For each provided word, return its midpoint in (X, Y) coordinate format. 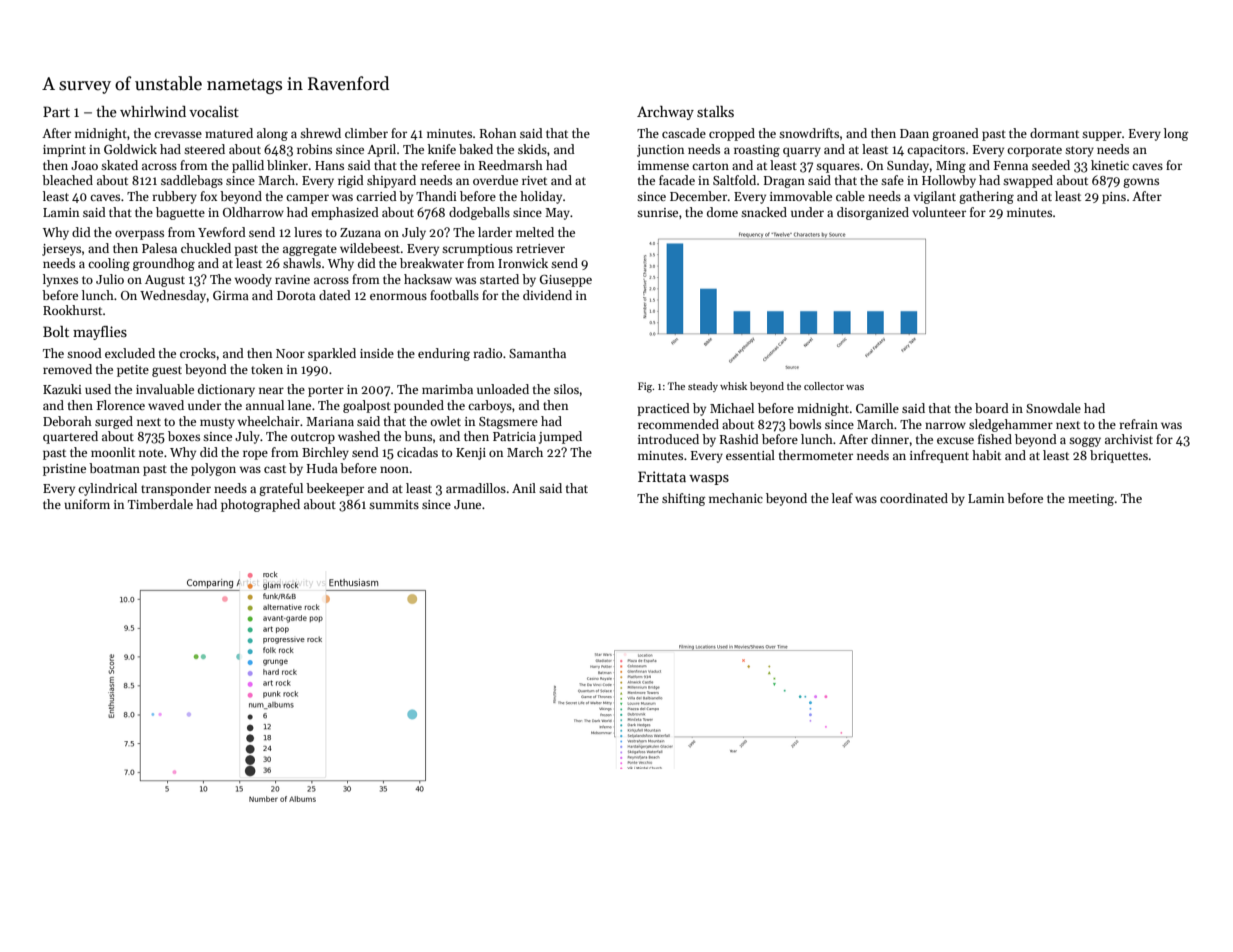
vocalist (214, 111)
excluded (130, 353)
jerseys (61, 250)
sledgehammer (1011, 425)
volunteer (939, 212)
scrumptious (477, 250)
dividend (547, 295)
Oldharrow (253, 212)
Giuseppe (566, 281)
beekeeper (335, 489)
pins (1114, 198)
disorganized (873, 213)
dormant (1054, 133)
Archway (665, 113)
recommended (678, 424)
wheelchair (269, 421)
